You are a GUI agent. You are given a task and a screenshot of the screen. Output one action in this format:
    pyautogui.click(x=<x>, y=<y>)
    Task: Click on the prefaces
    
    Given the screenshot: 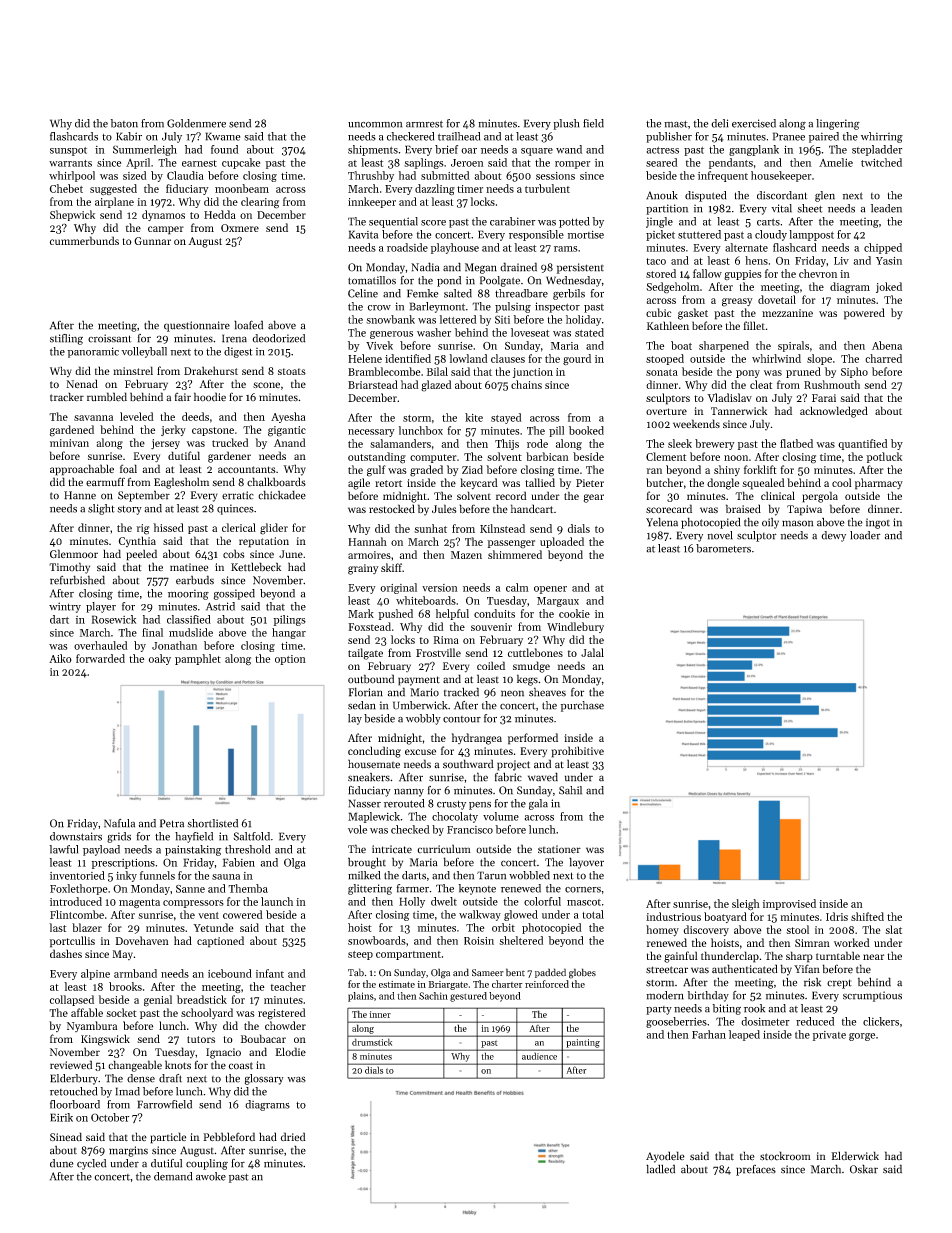 What is the action you would take?
    pyautogui.click(x=756, y=1170)
